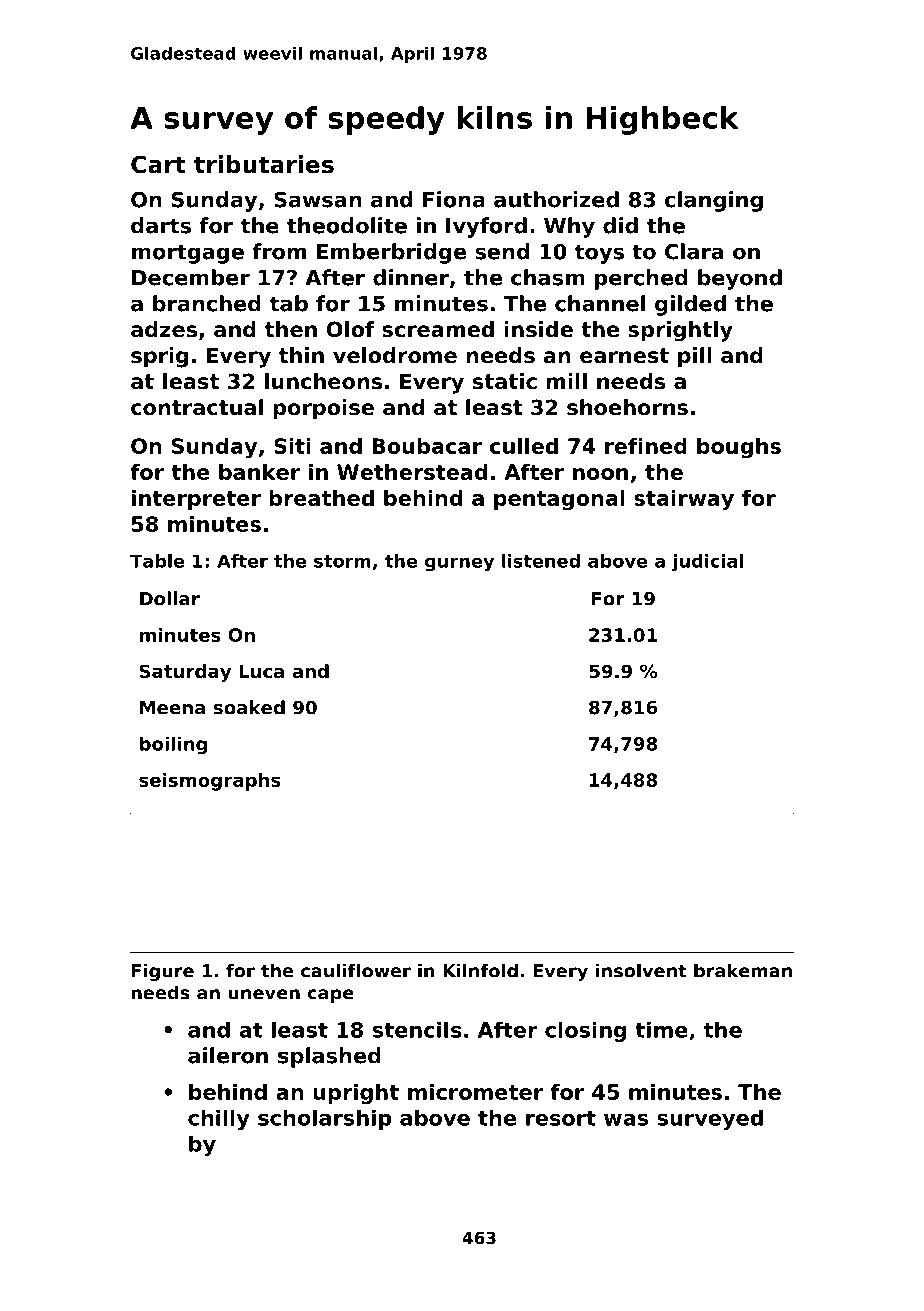 This screenshot has height=1311, width=924. I want to click on cauliflower, so click(356, 970).
